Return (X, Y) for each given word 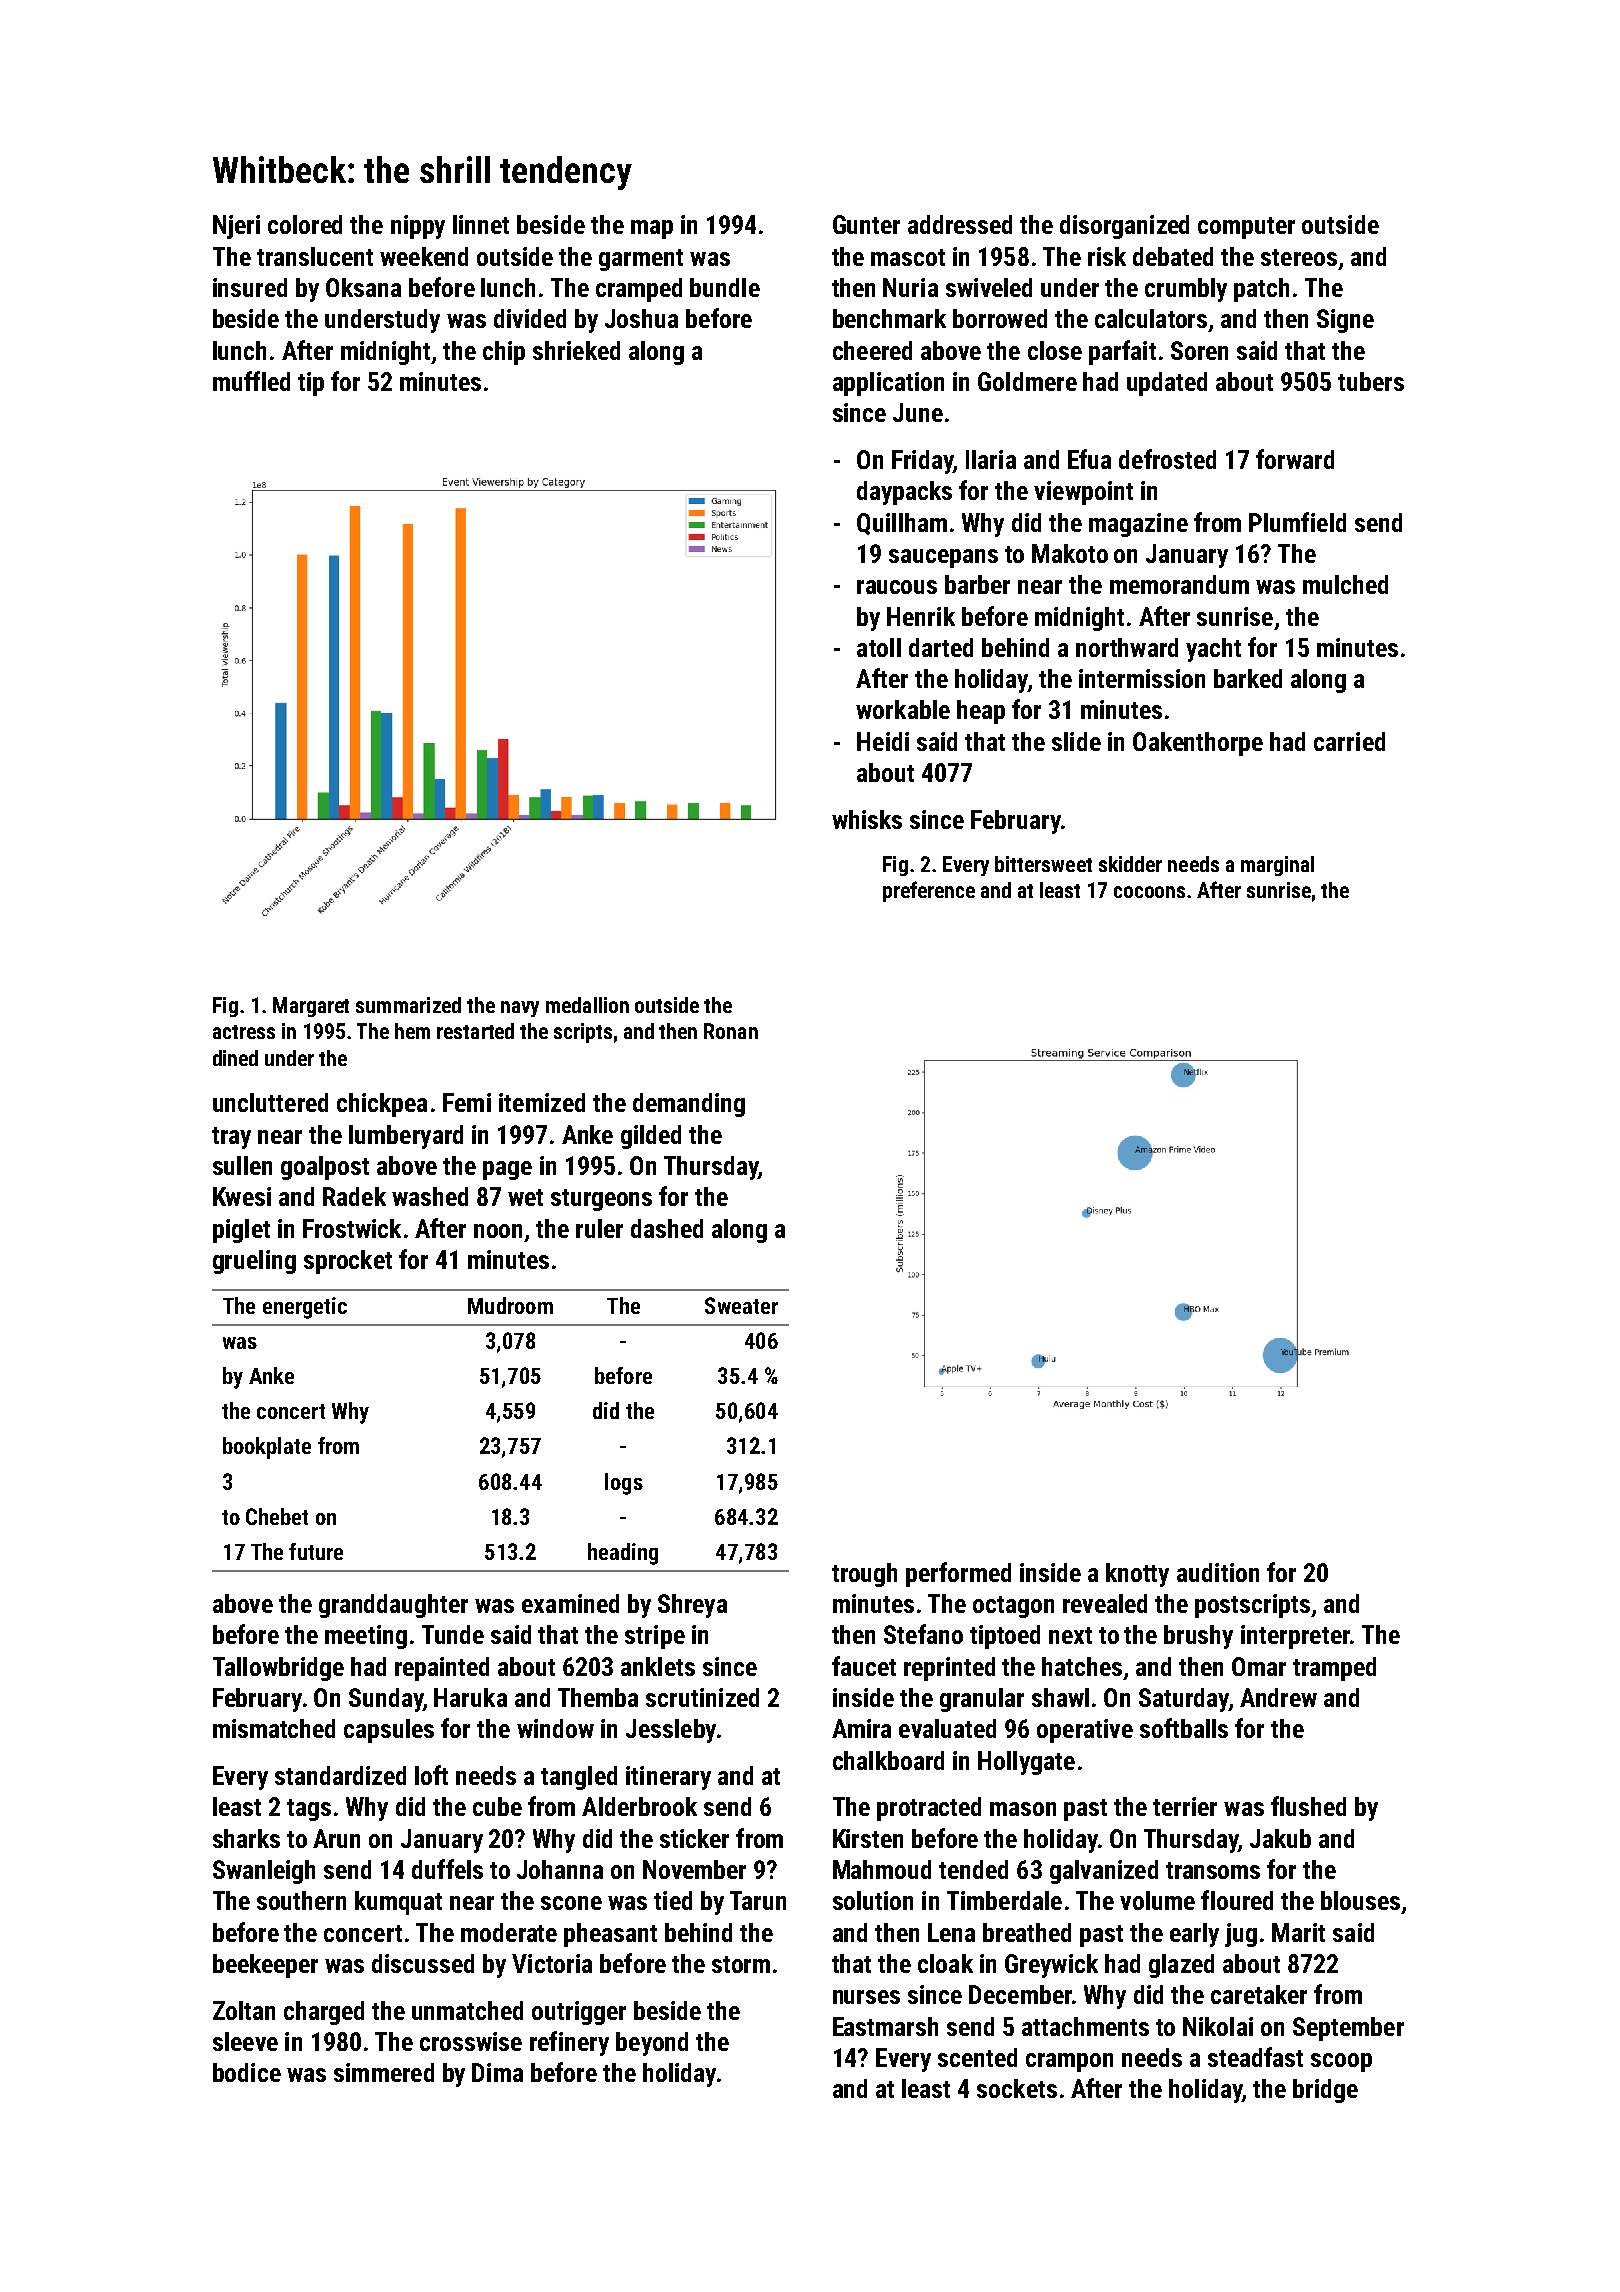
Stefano (923, 1634)
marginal (1277, 866)
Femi (467, 1102)
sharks (246, 1838)
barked (1248, 678)
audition (1218, 1572)
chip (504, 353)
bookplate (267, 1448)
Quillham (902, 524)
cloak (945, 1963)
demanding (689, 1105)
